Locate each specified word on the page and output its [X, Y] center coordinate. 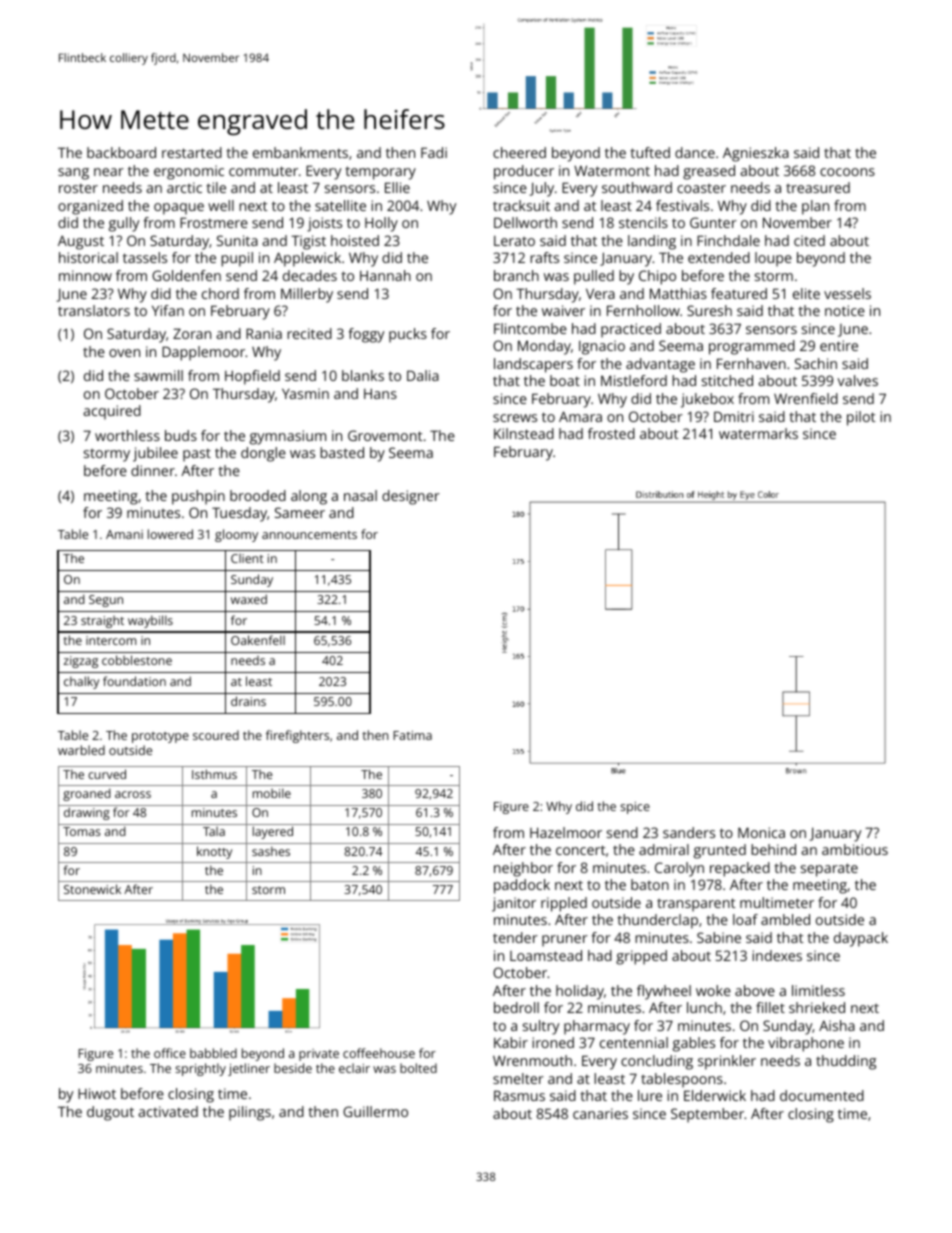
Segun [106, 601]
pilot [861, 418]
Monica [761, 832]
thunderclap [657, 921]
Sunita [237, 240]
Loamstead [546, 955]
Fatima [412, 735]
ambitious [855, 849]
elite [806, 293]
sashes [271, 851]
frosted [611, 433]
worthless [127, 435]
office [170, 1053]
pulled [594, 277]
